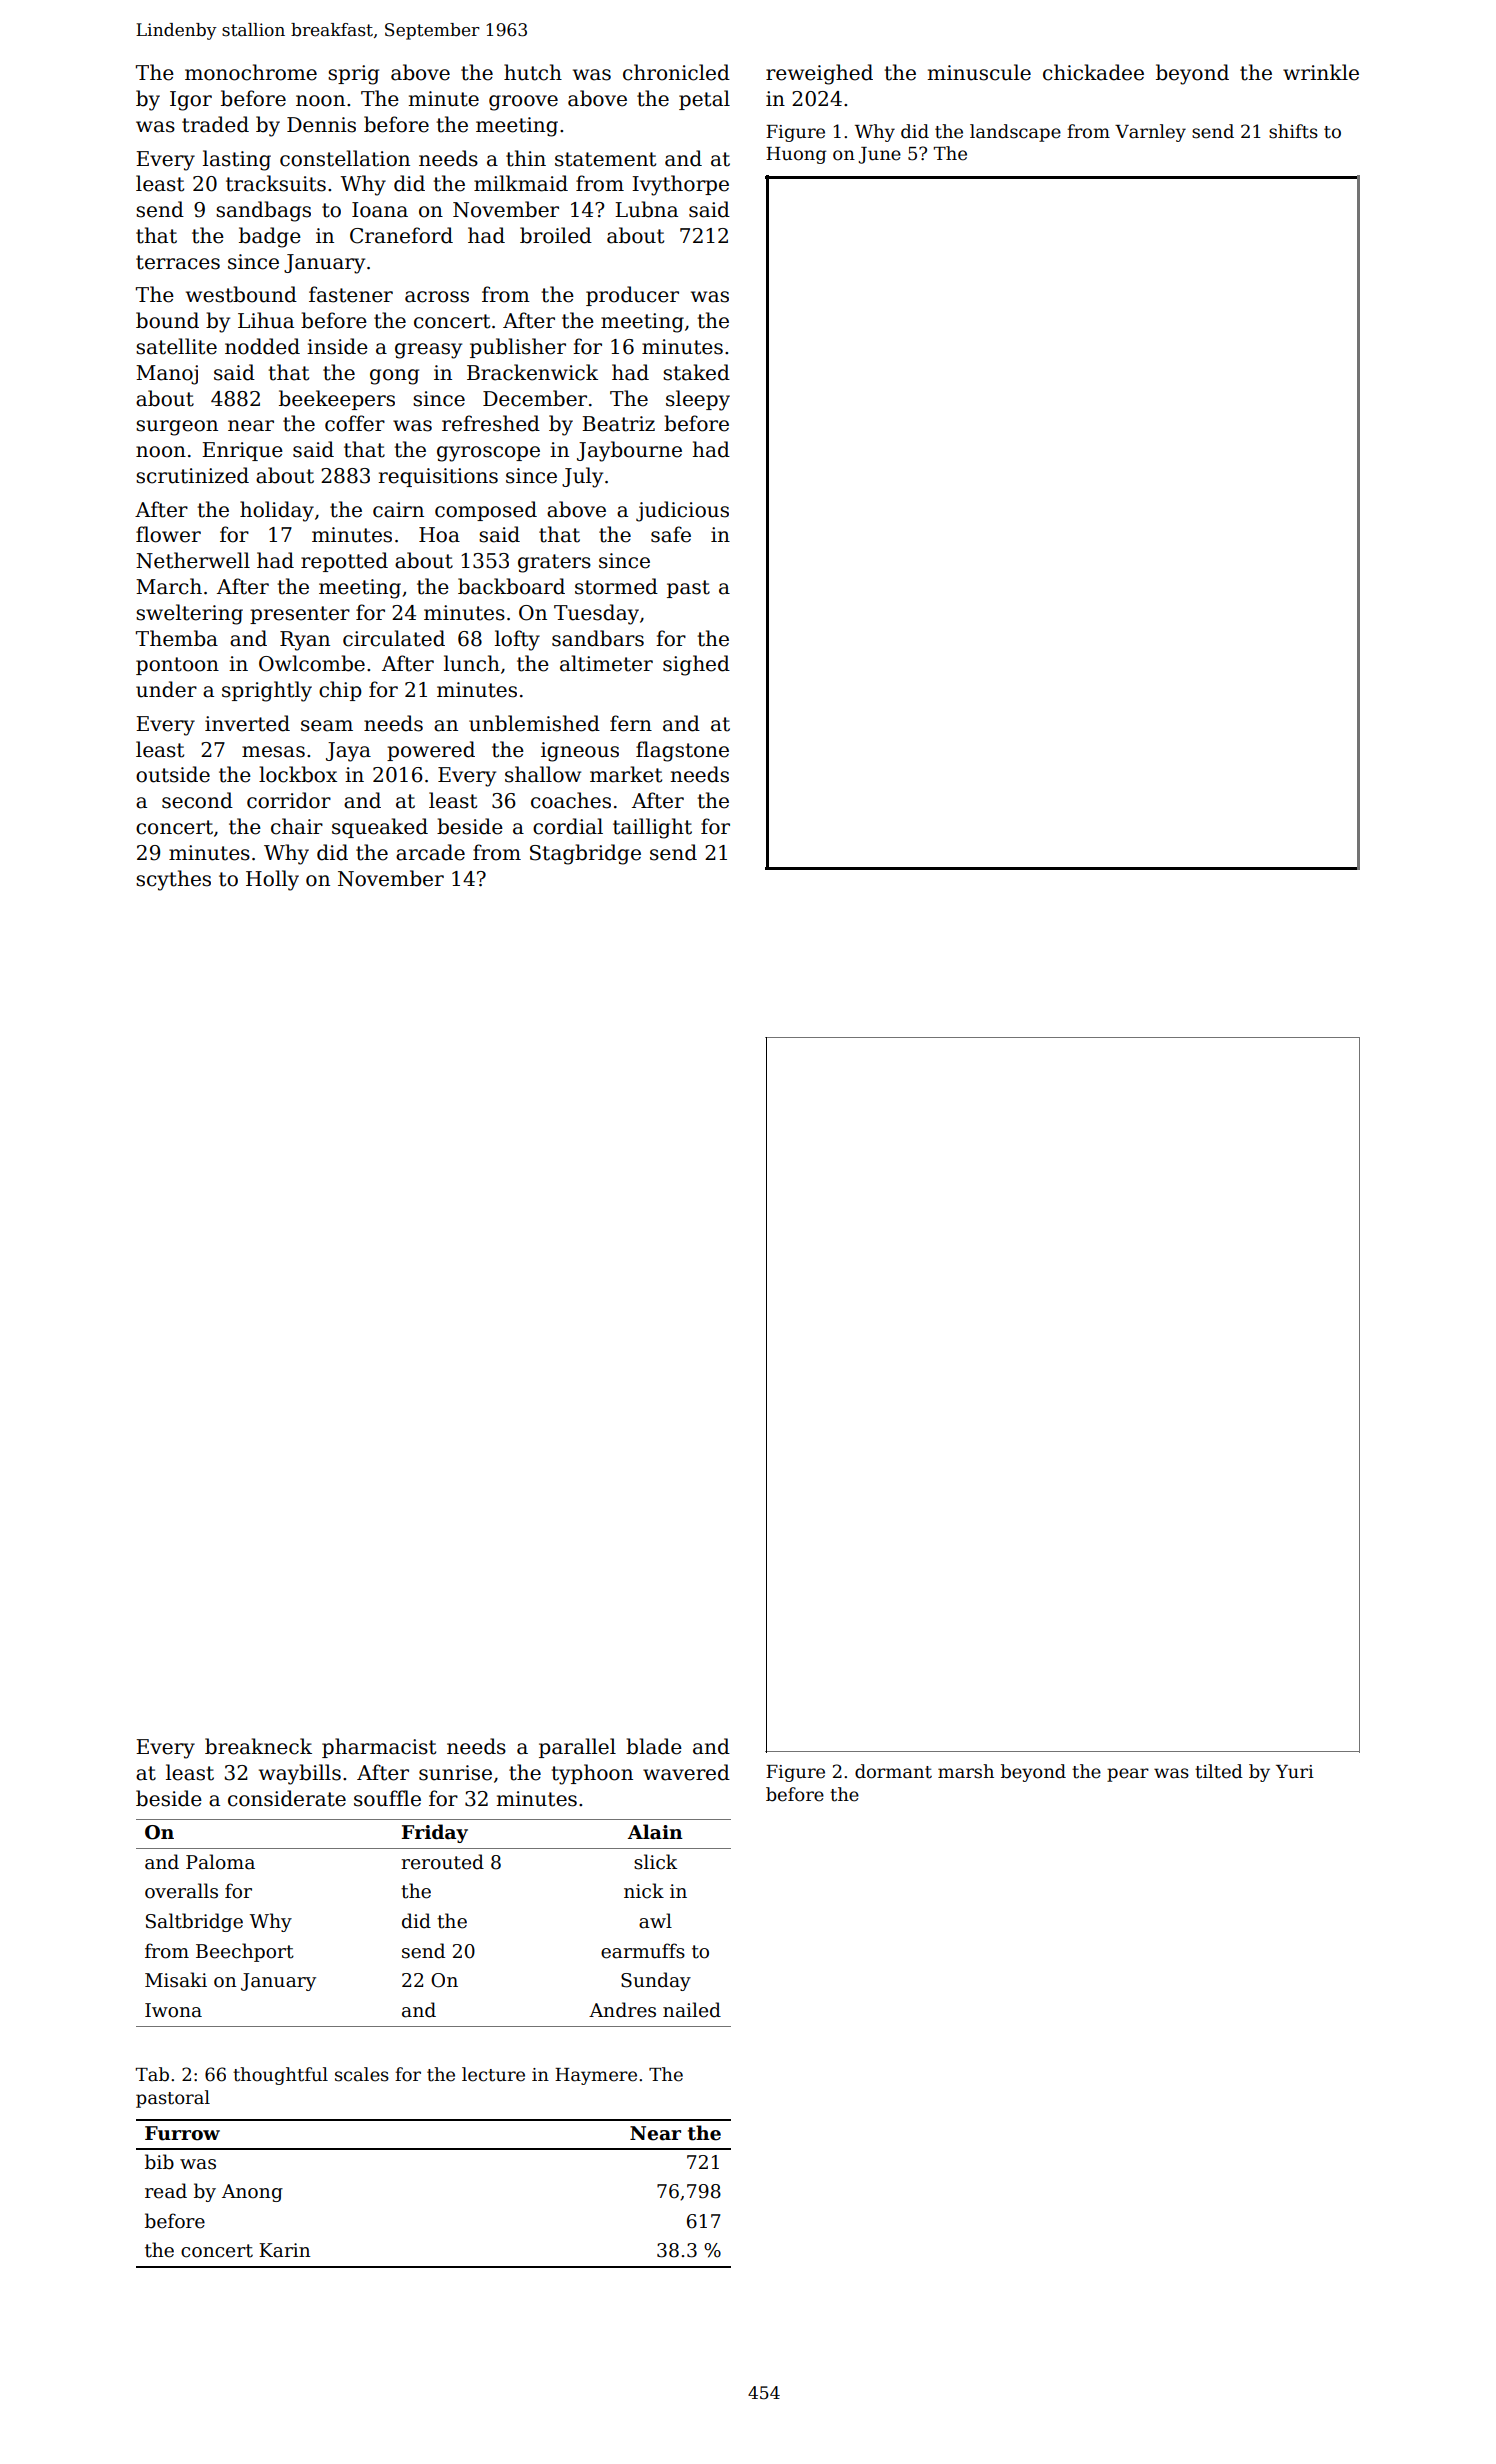 Image resolution: width=1496 pixels, height=2464 pixels. What do you see at coordinates (671, 534) in the screenshot?
I see `safe` at bounding box center [671, 534].
